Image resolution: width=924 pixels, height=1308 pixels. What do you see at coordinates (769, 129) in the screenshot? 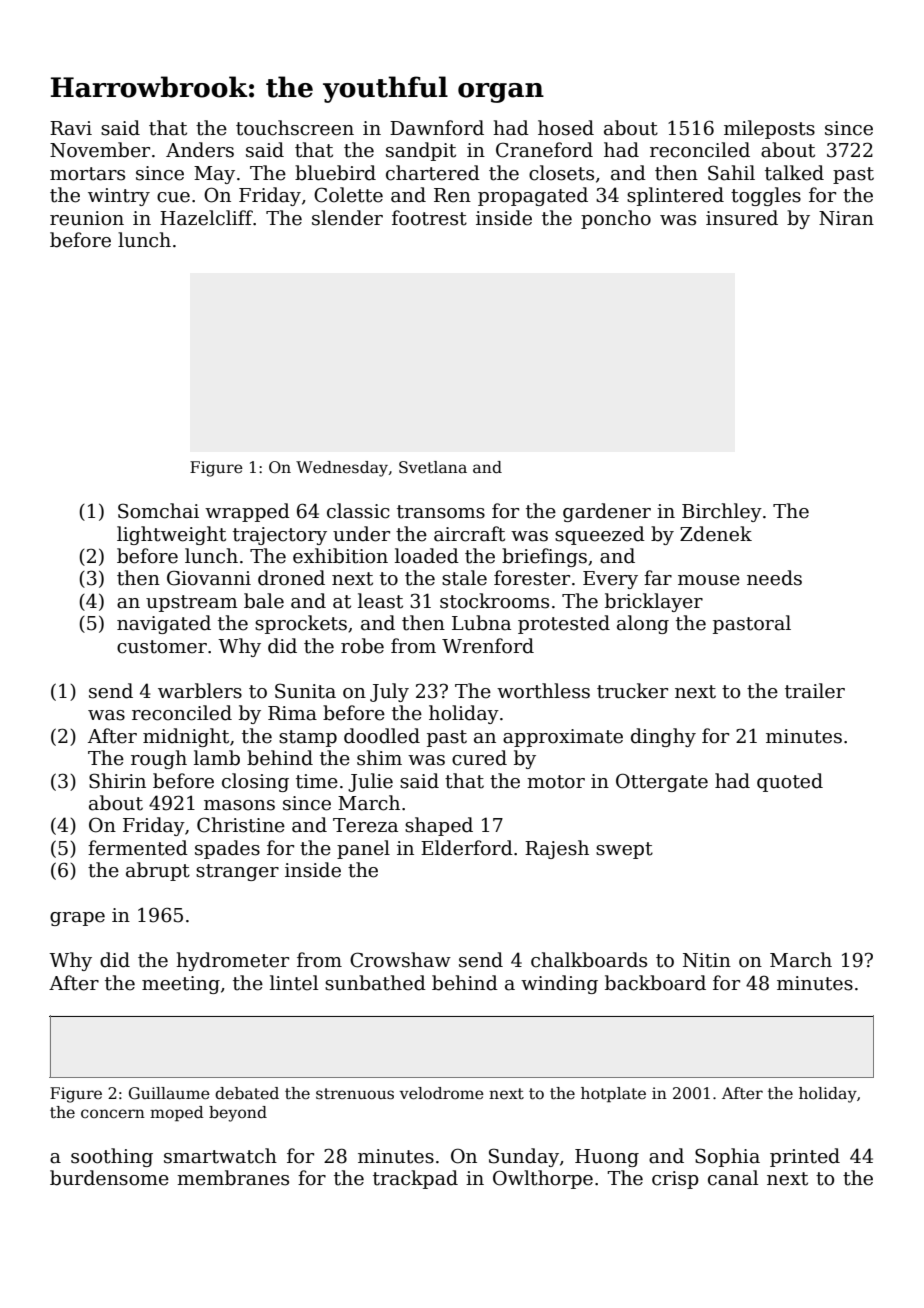
I see `mileposts` at bounding box center [769, 129].
